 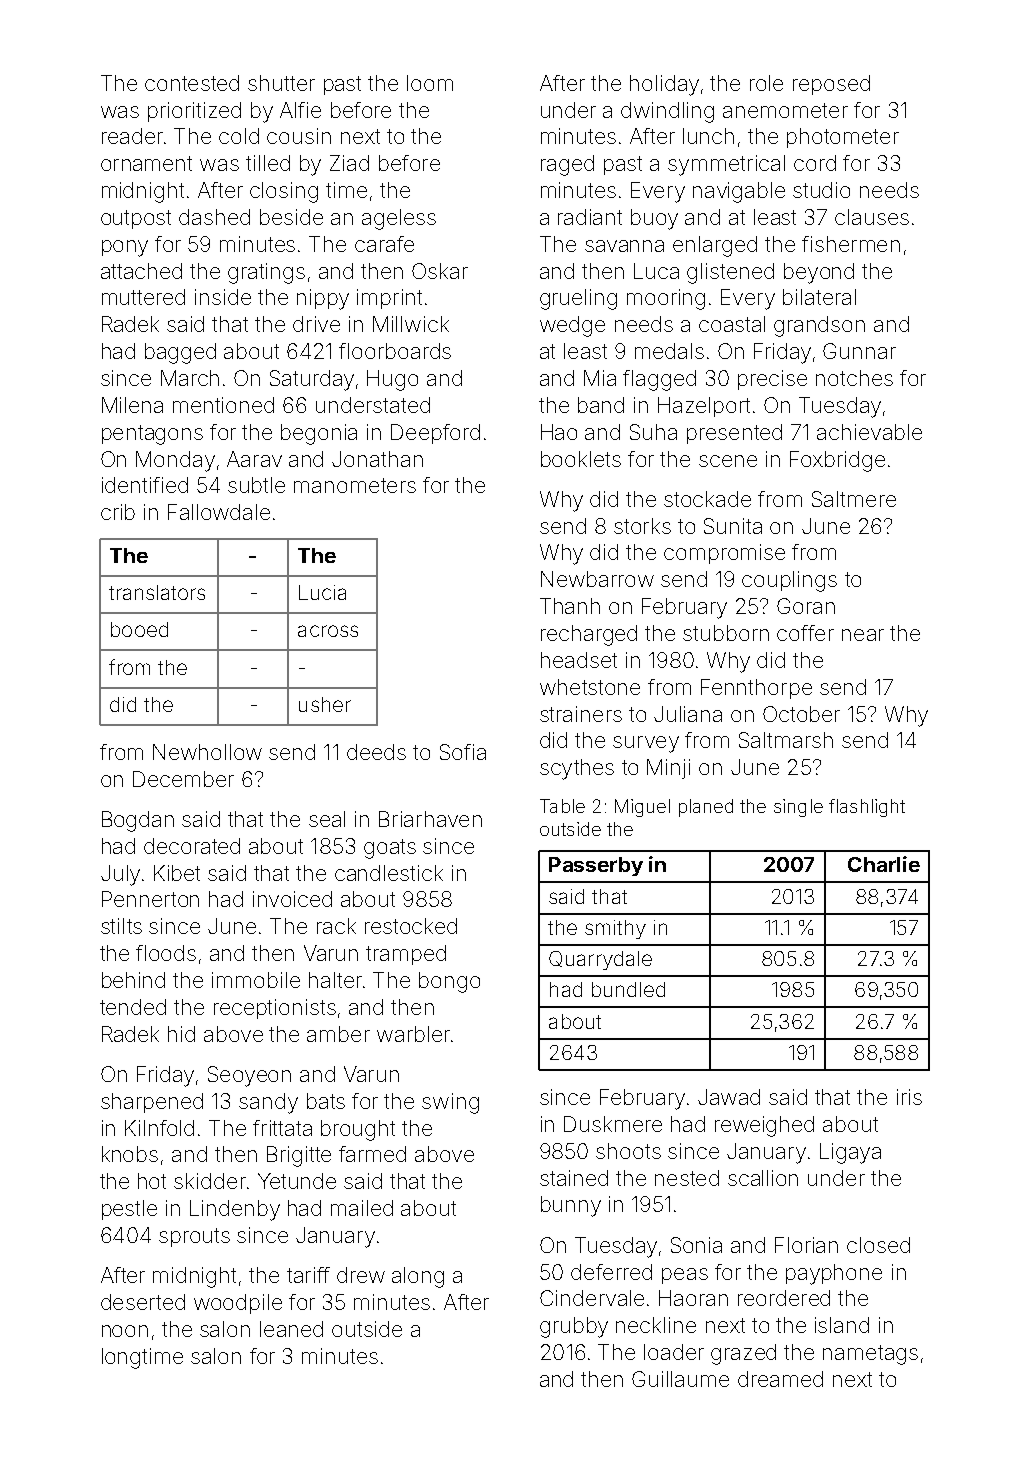 What do you see at coordinates (664, 85) in the page?
I see `holiday` at bounding box center [664, 85].
